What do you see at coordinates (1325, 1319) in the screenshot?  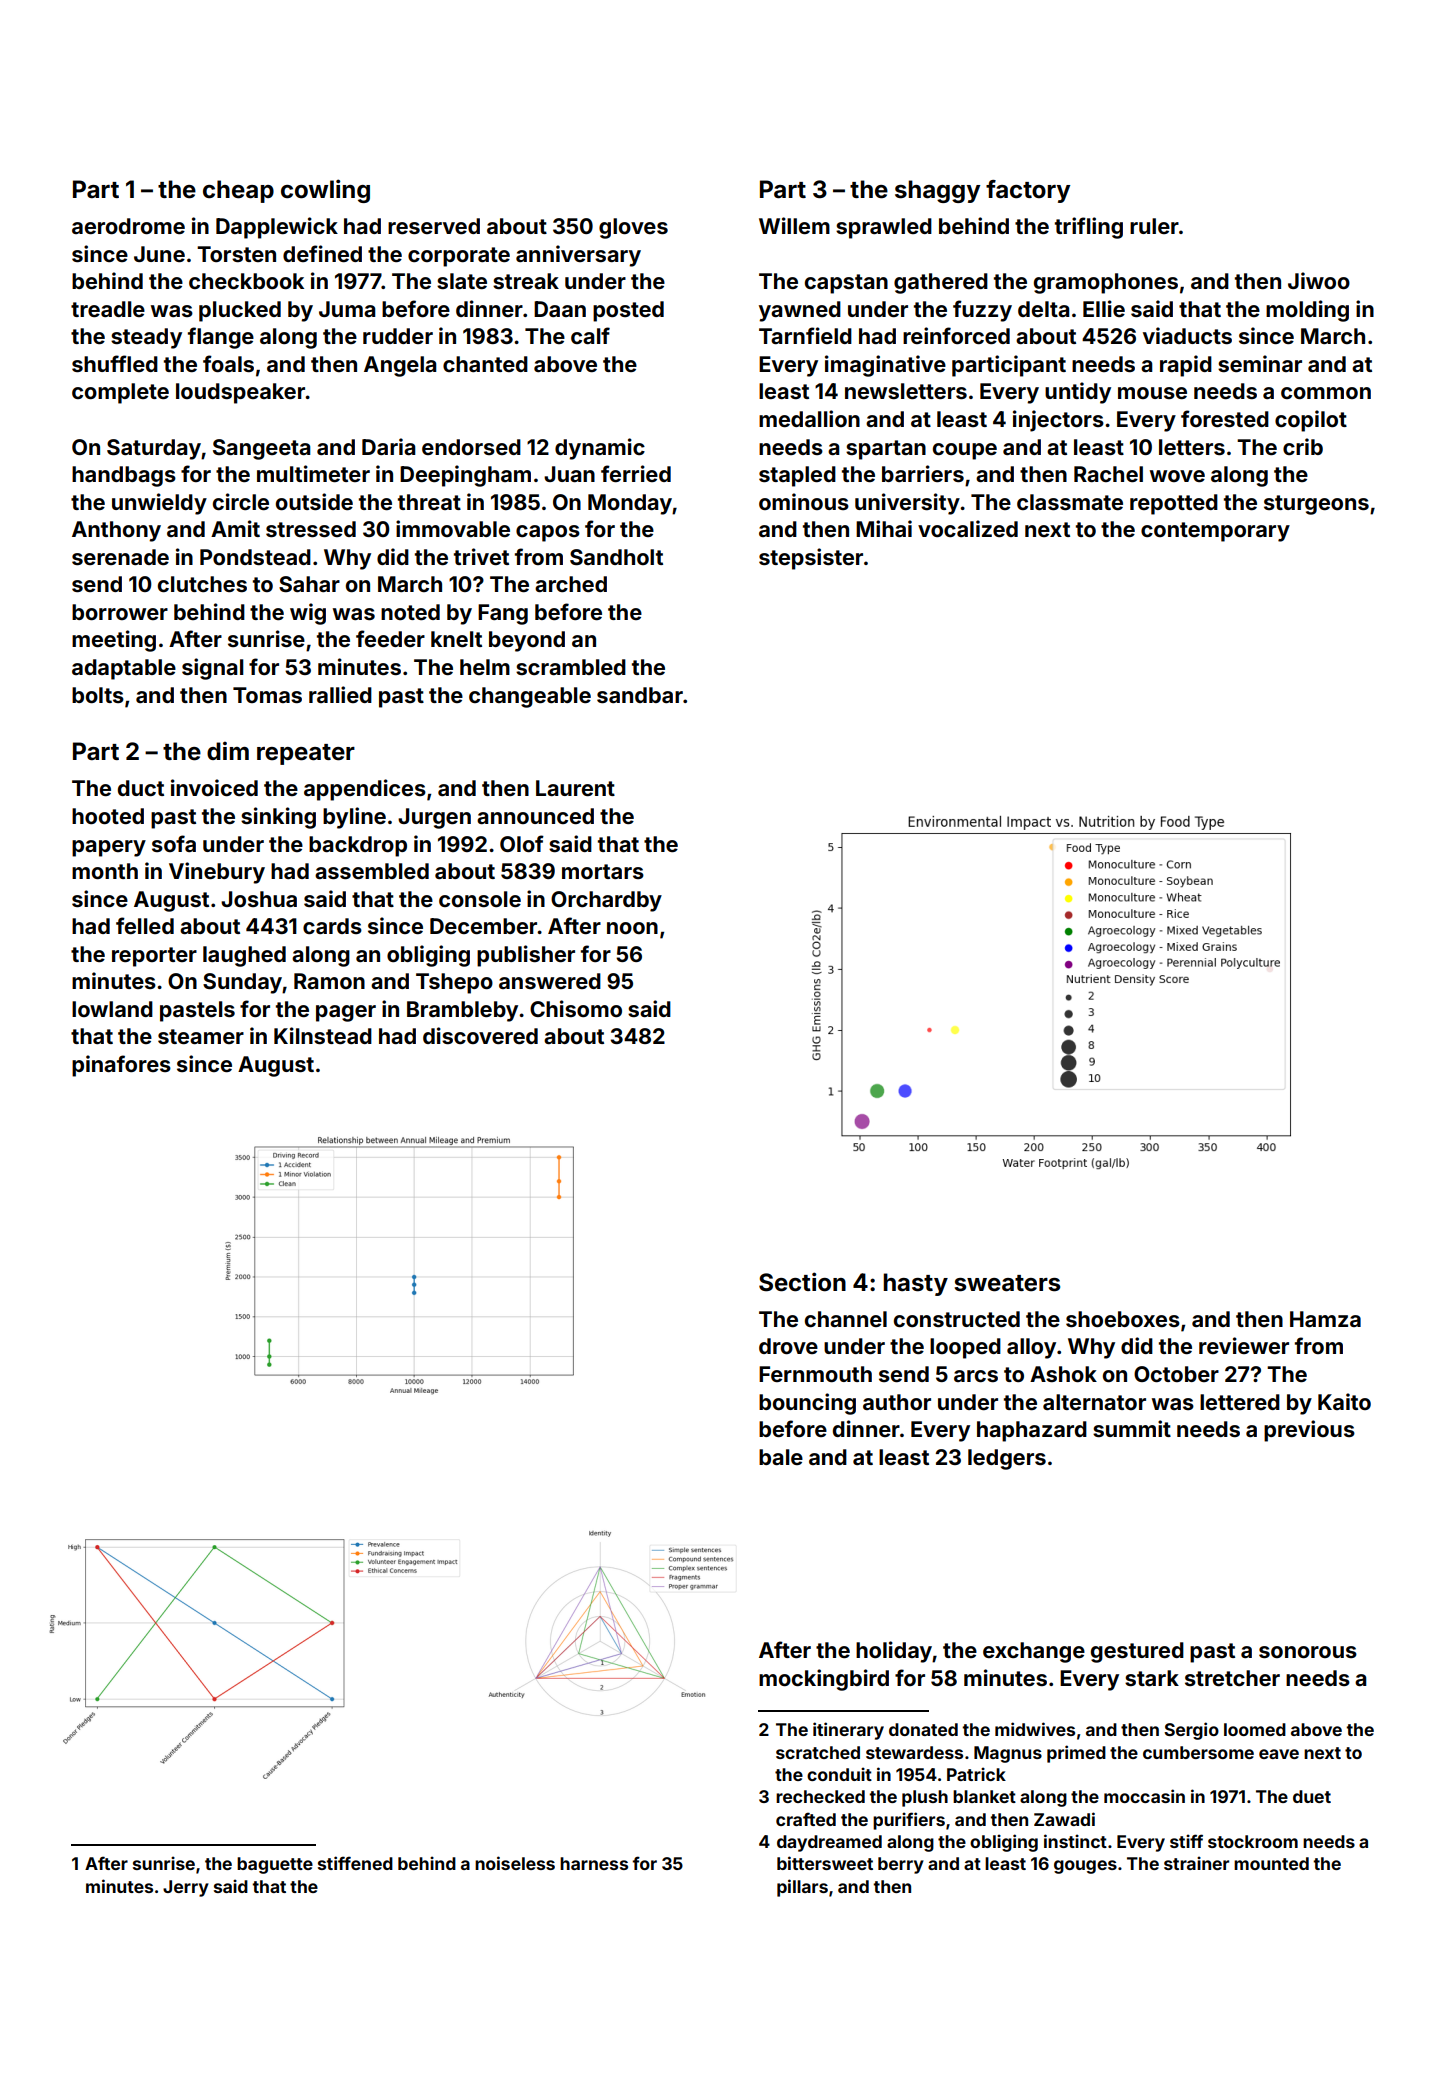 I see `Hamza` at bounding box center [1325, 1319].
